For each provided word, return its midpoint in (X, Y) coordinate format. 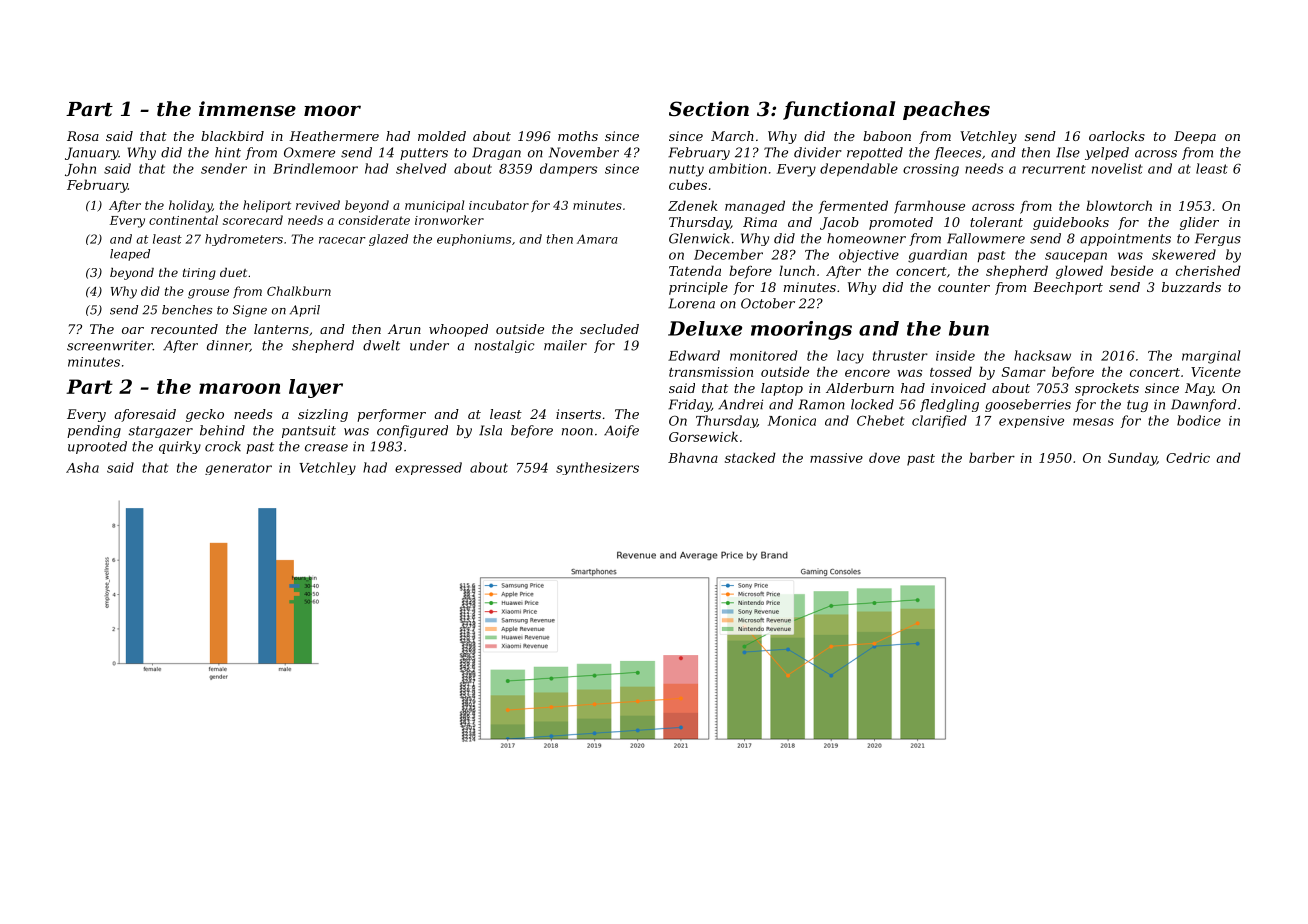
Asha (82, 467)
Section (709, 109)
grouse (208, 294)
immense (247, 109)
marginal (1211, 357)
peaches (946, 110)
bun (969, 328)
